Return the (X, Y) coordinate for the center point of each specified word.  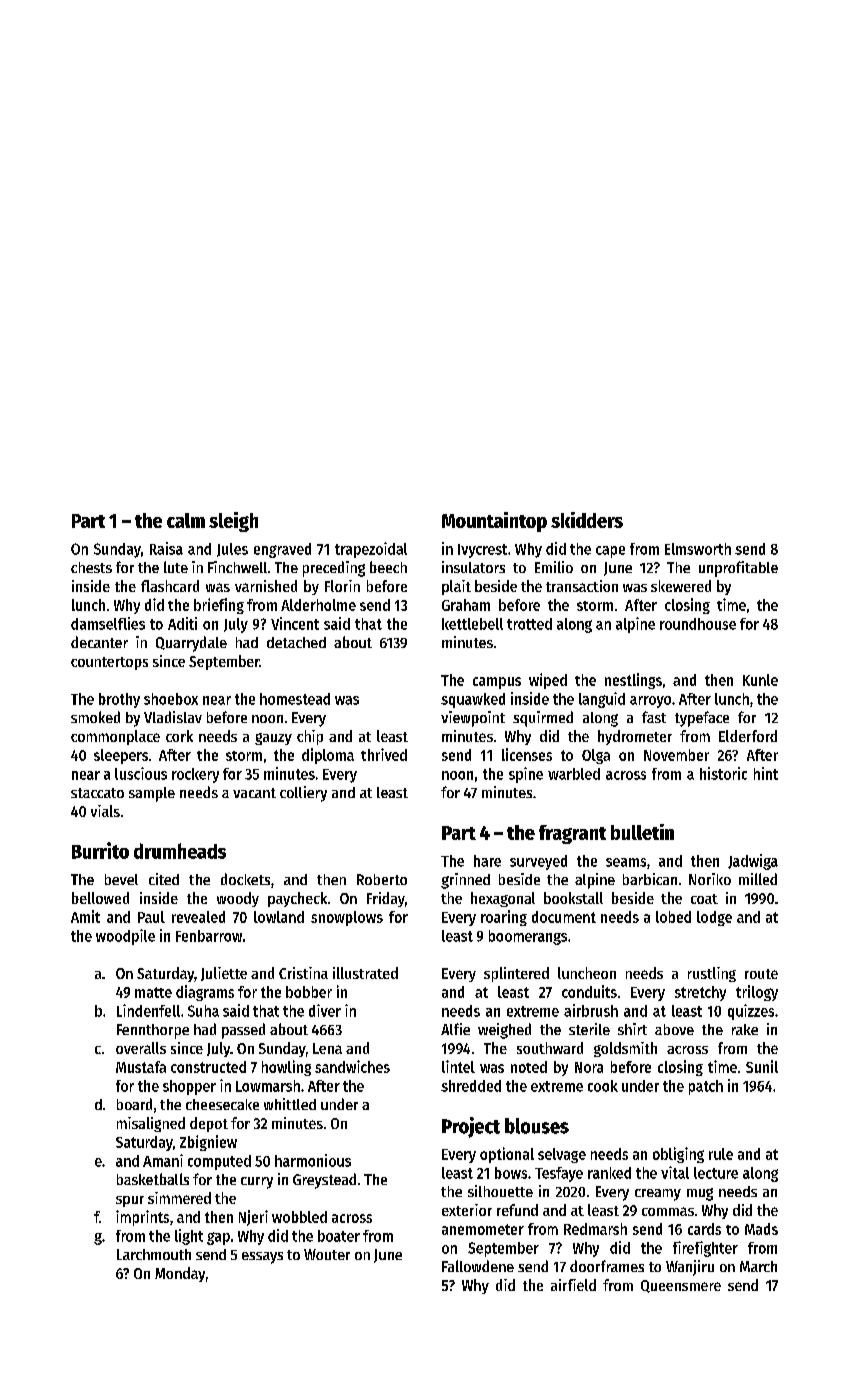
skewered (681, 586)
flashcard (170, 586)
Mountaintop (494, 522)
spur (130, 1201)
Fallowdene (478, 1266)
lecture (716, 1173)
